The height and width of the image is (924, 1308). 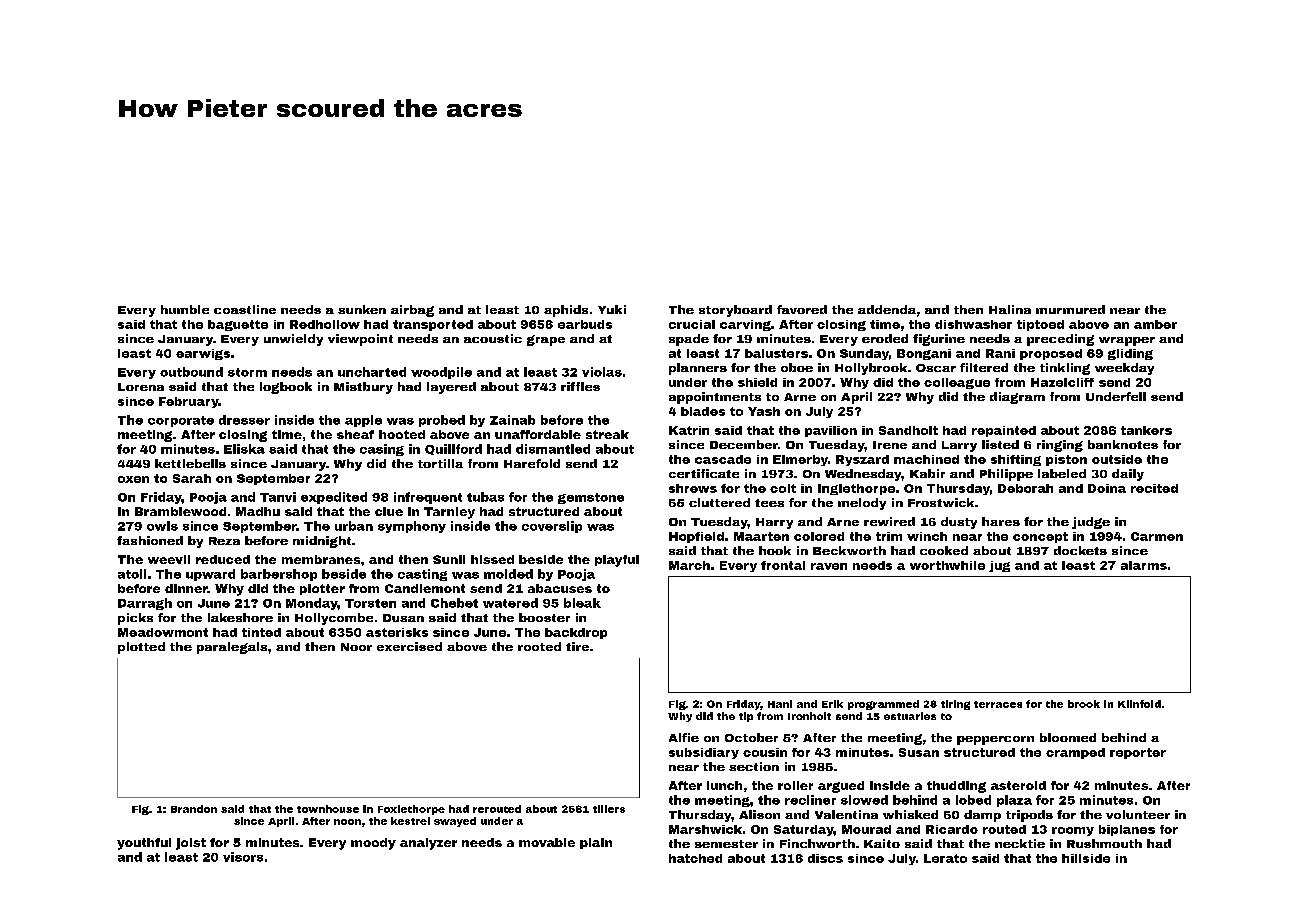 I want to click on figurine, so click(x=939, y=340).
